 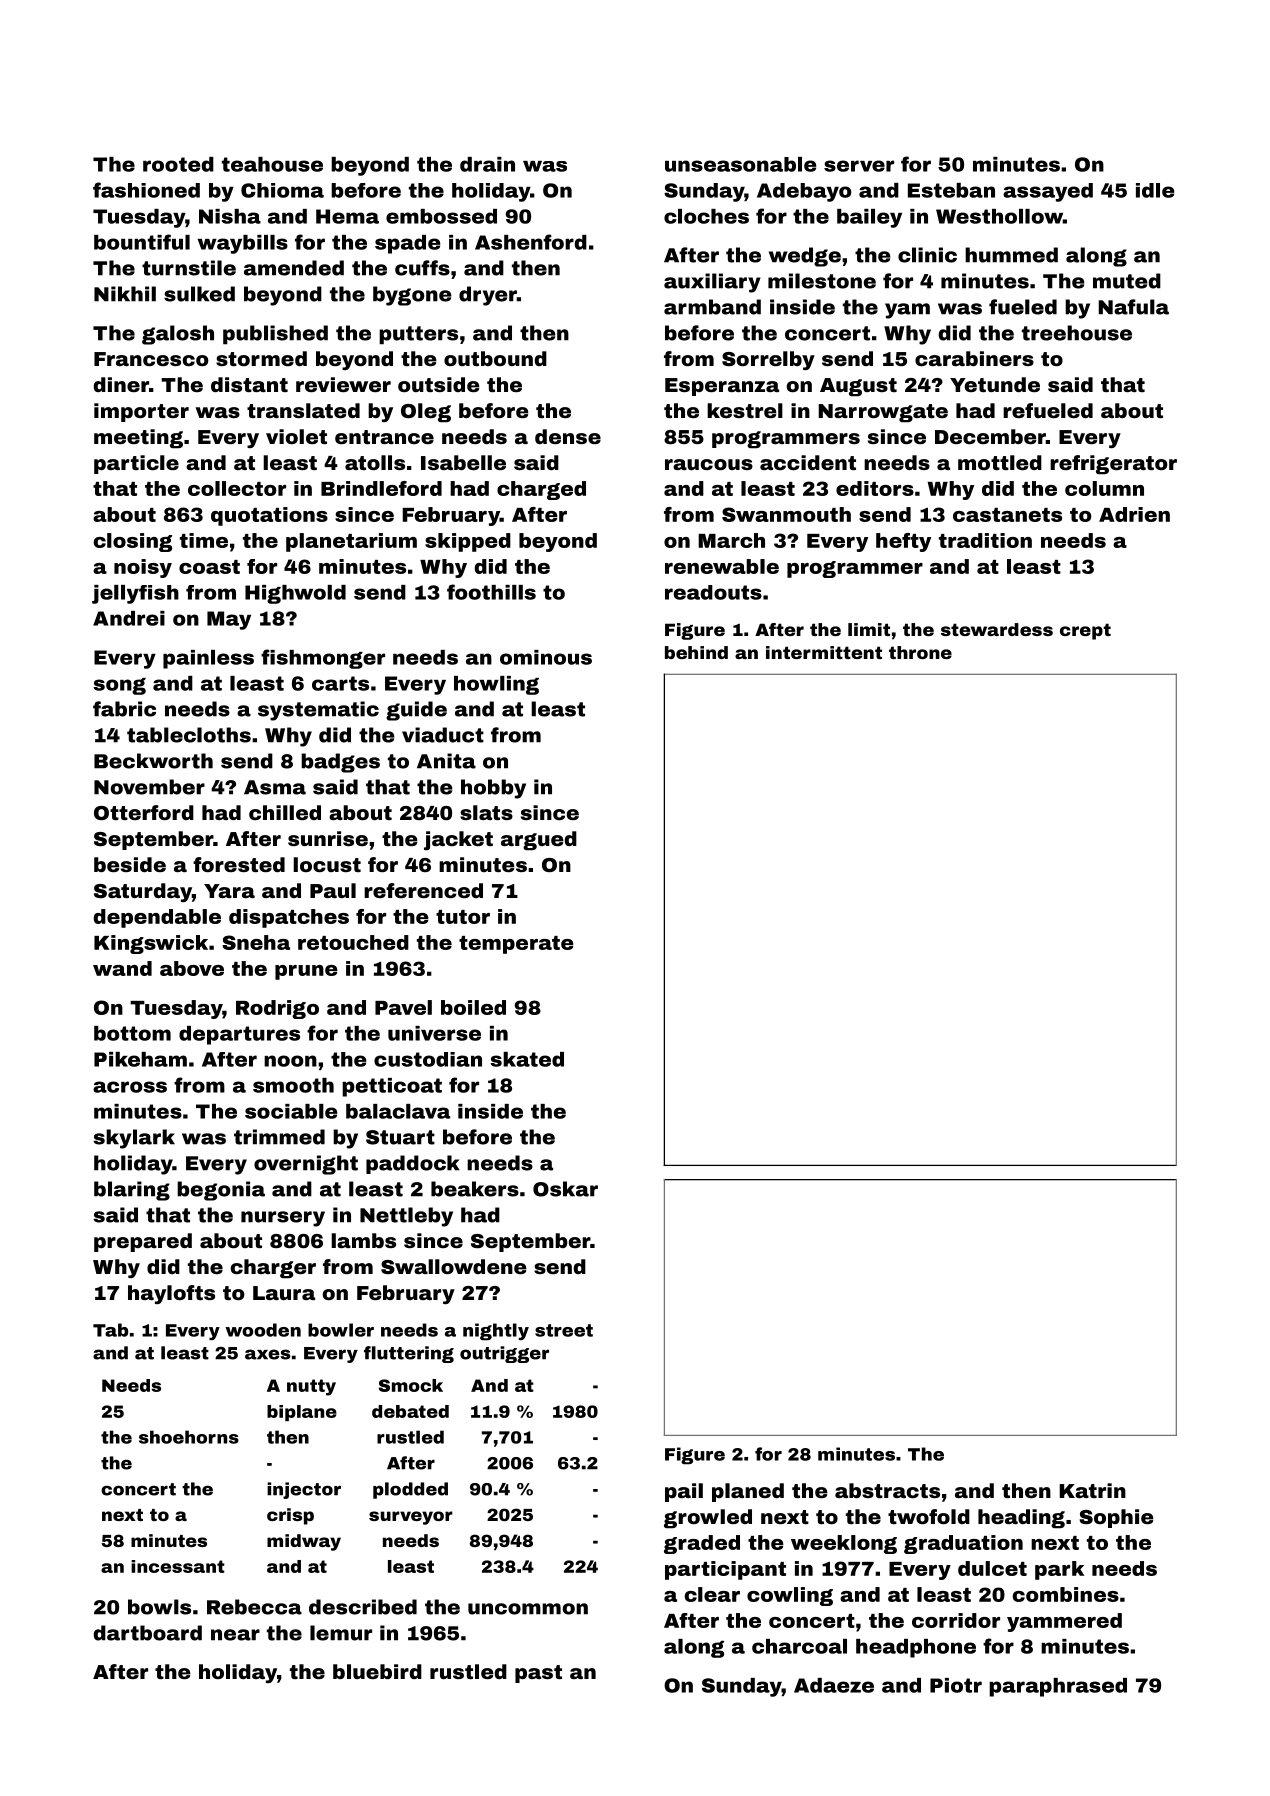 What do you see at coordinates (410, 1490) in the document?
I see `plodded` at bounding box center [410, 1490].
